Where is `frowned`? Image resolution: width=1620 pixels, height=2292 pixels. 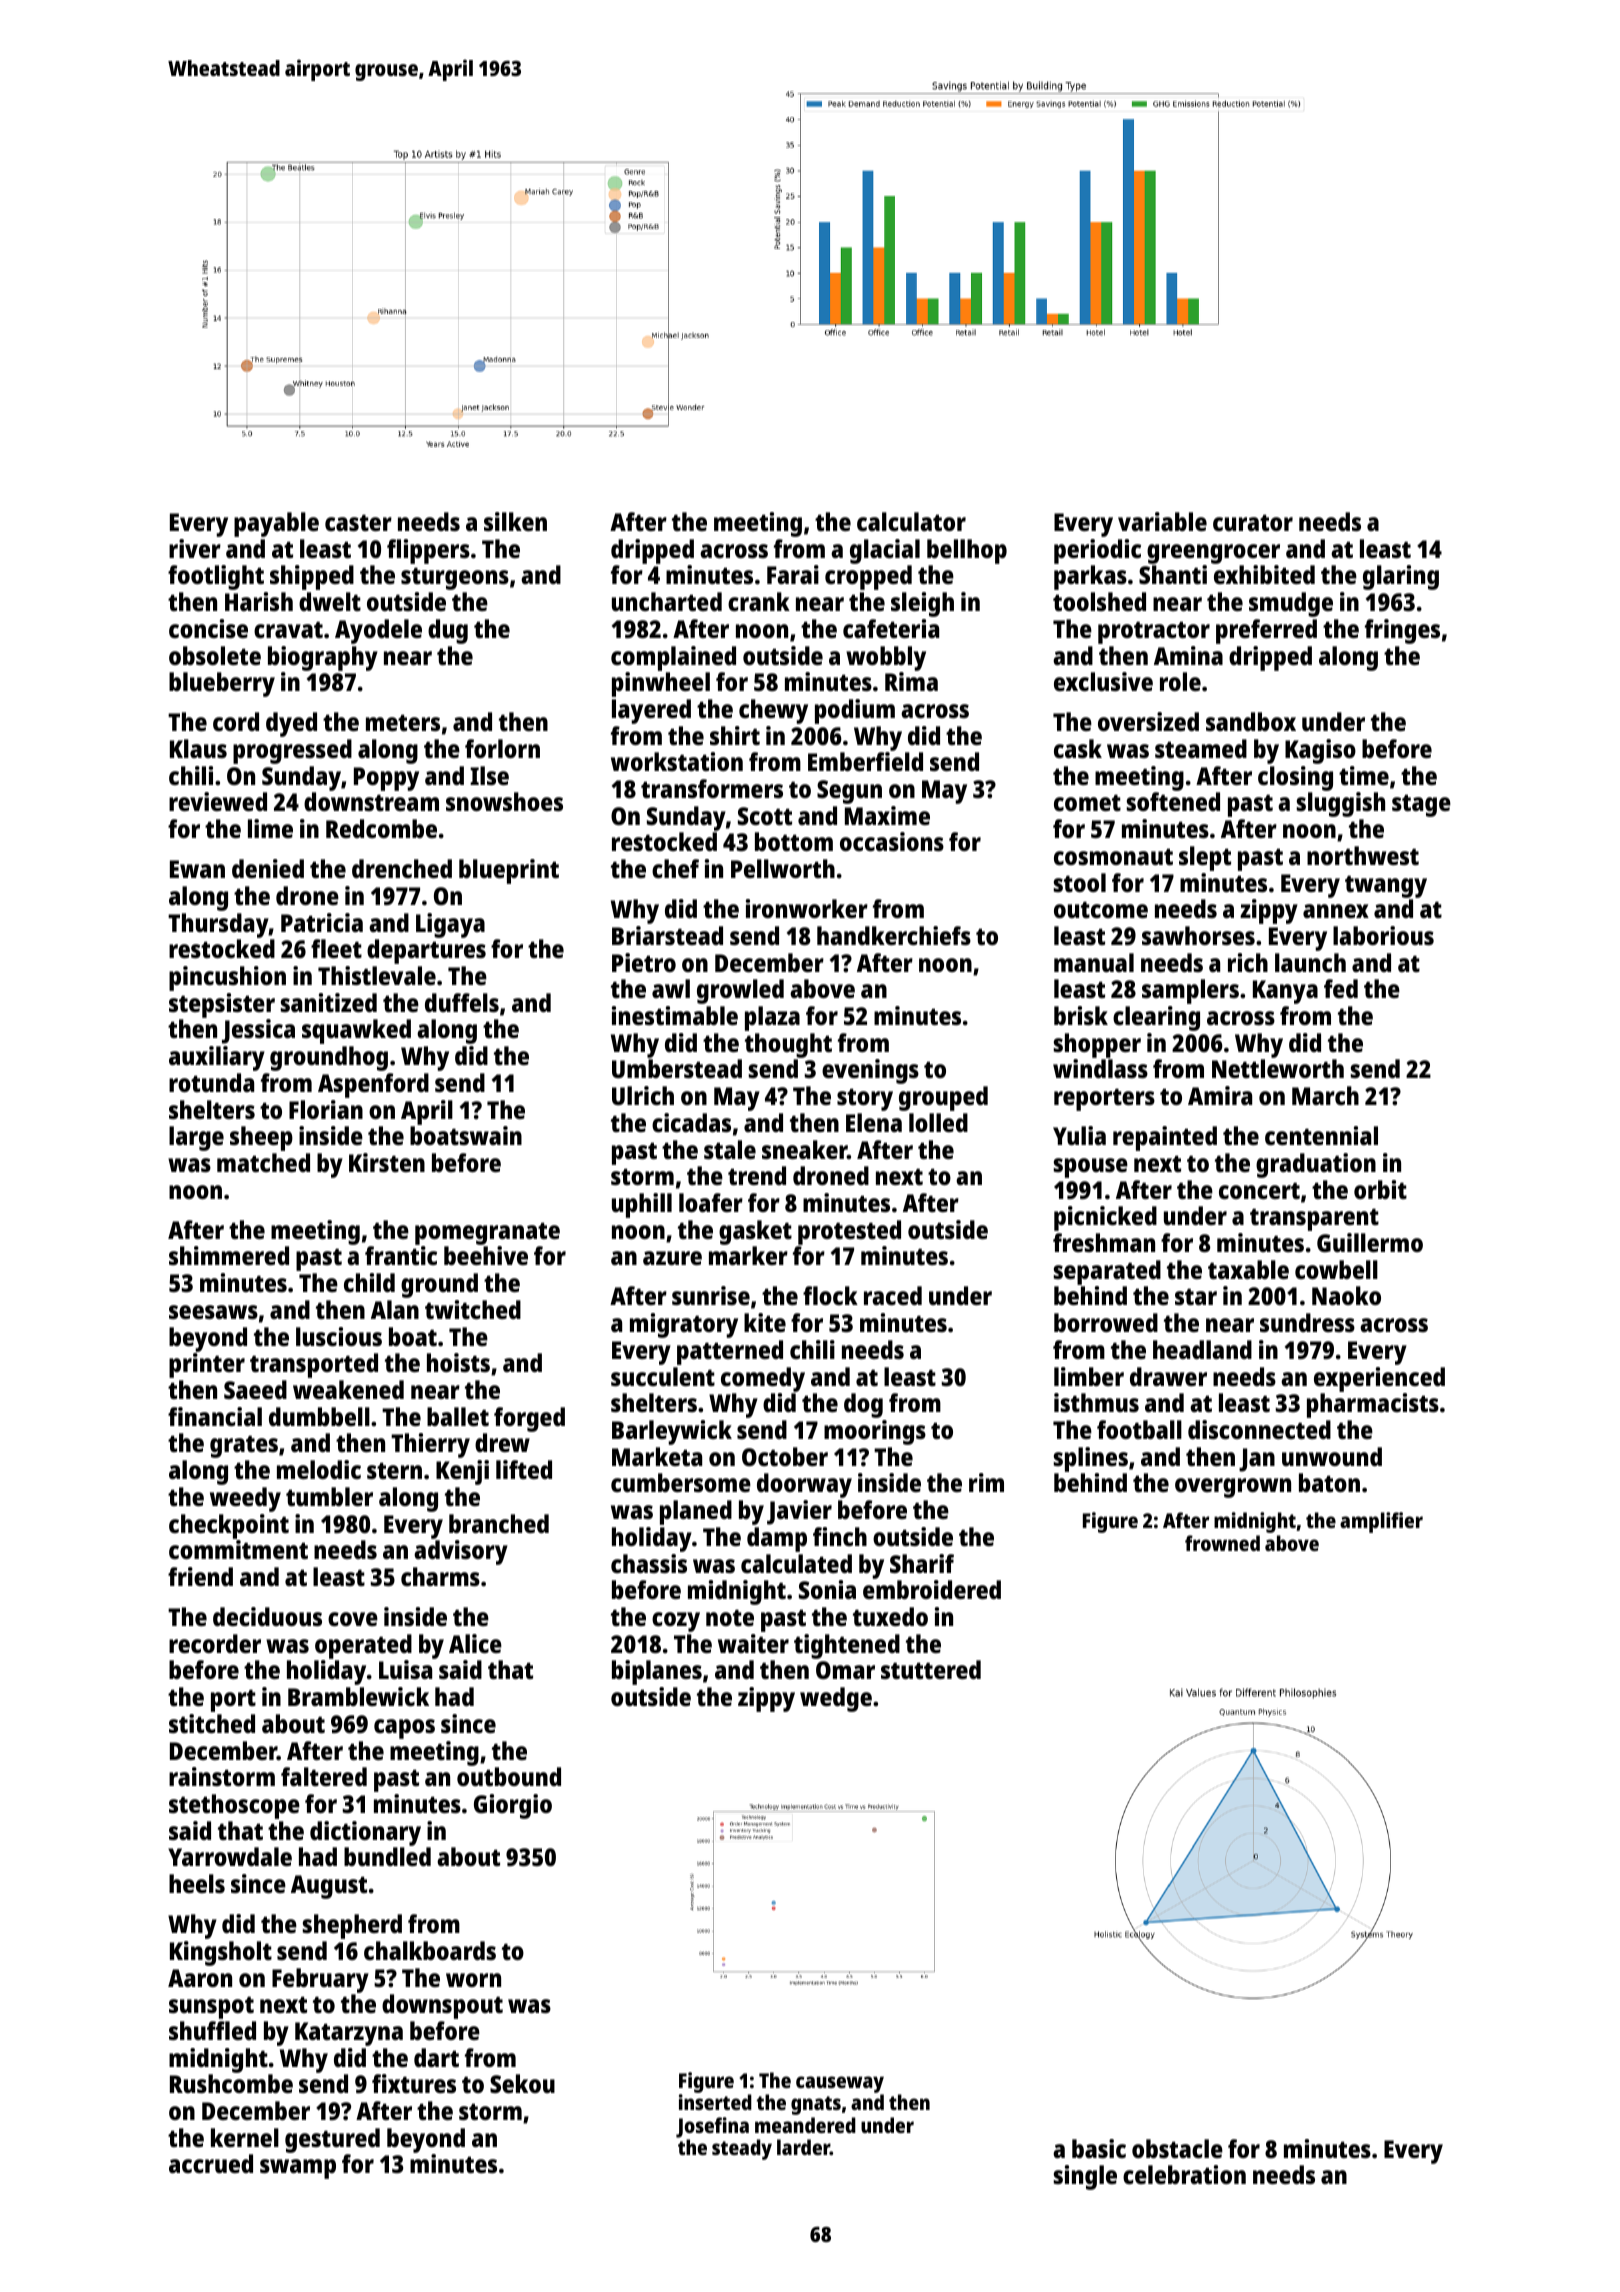
frowned is located at coordinates (1222, 1543).
